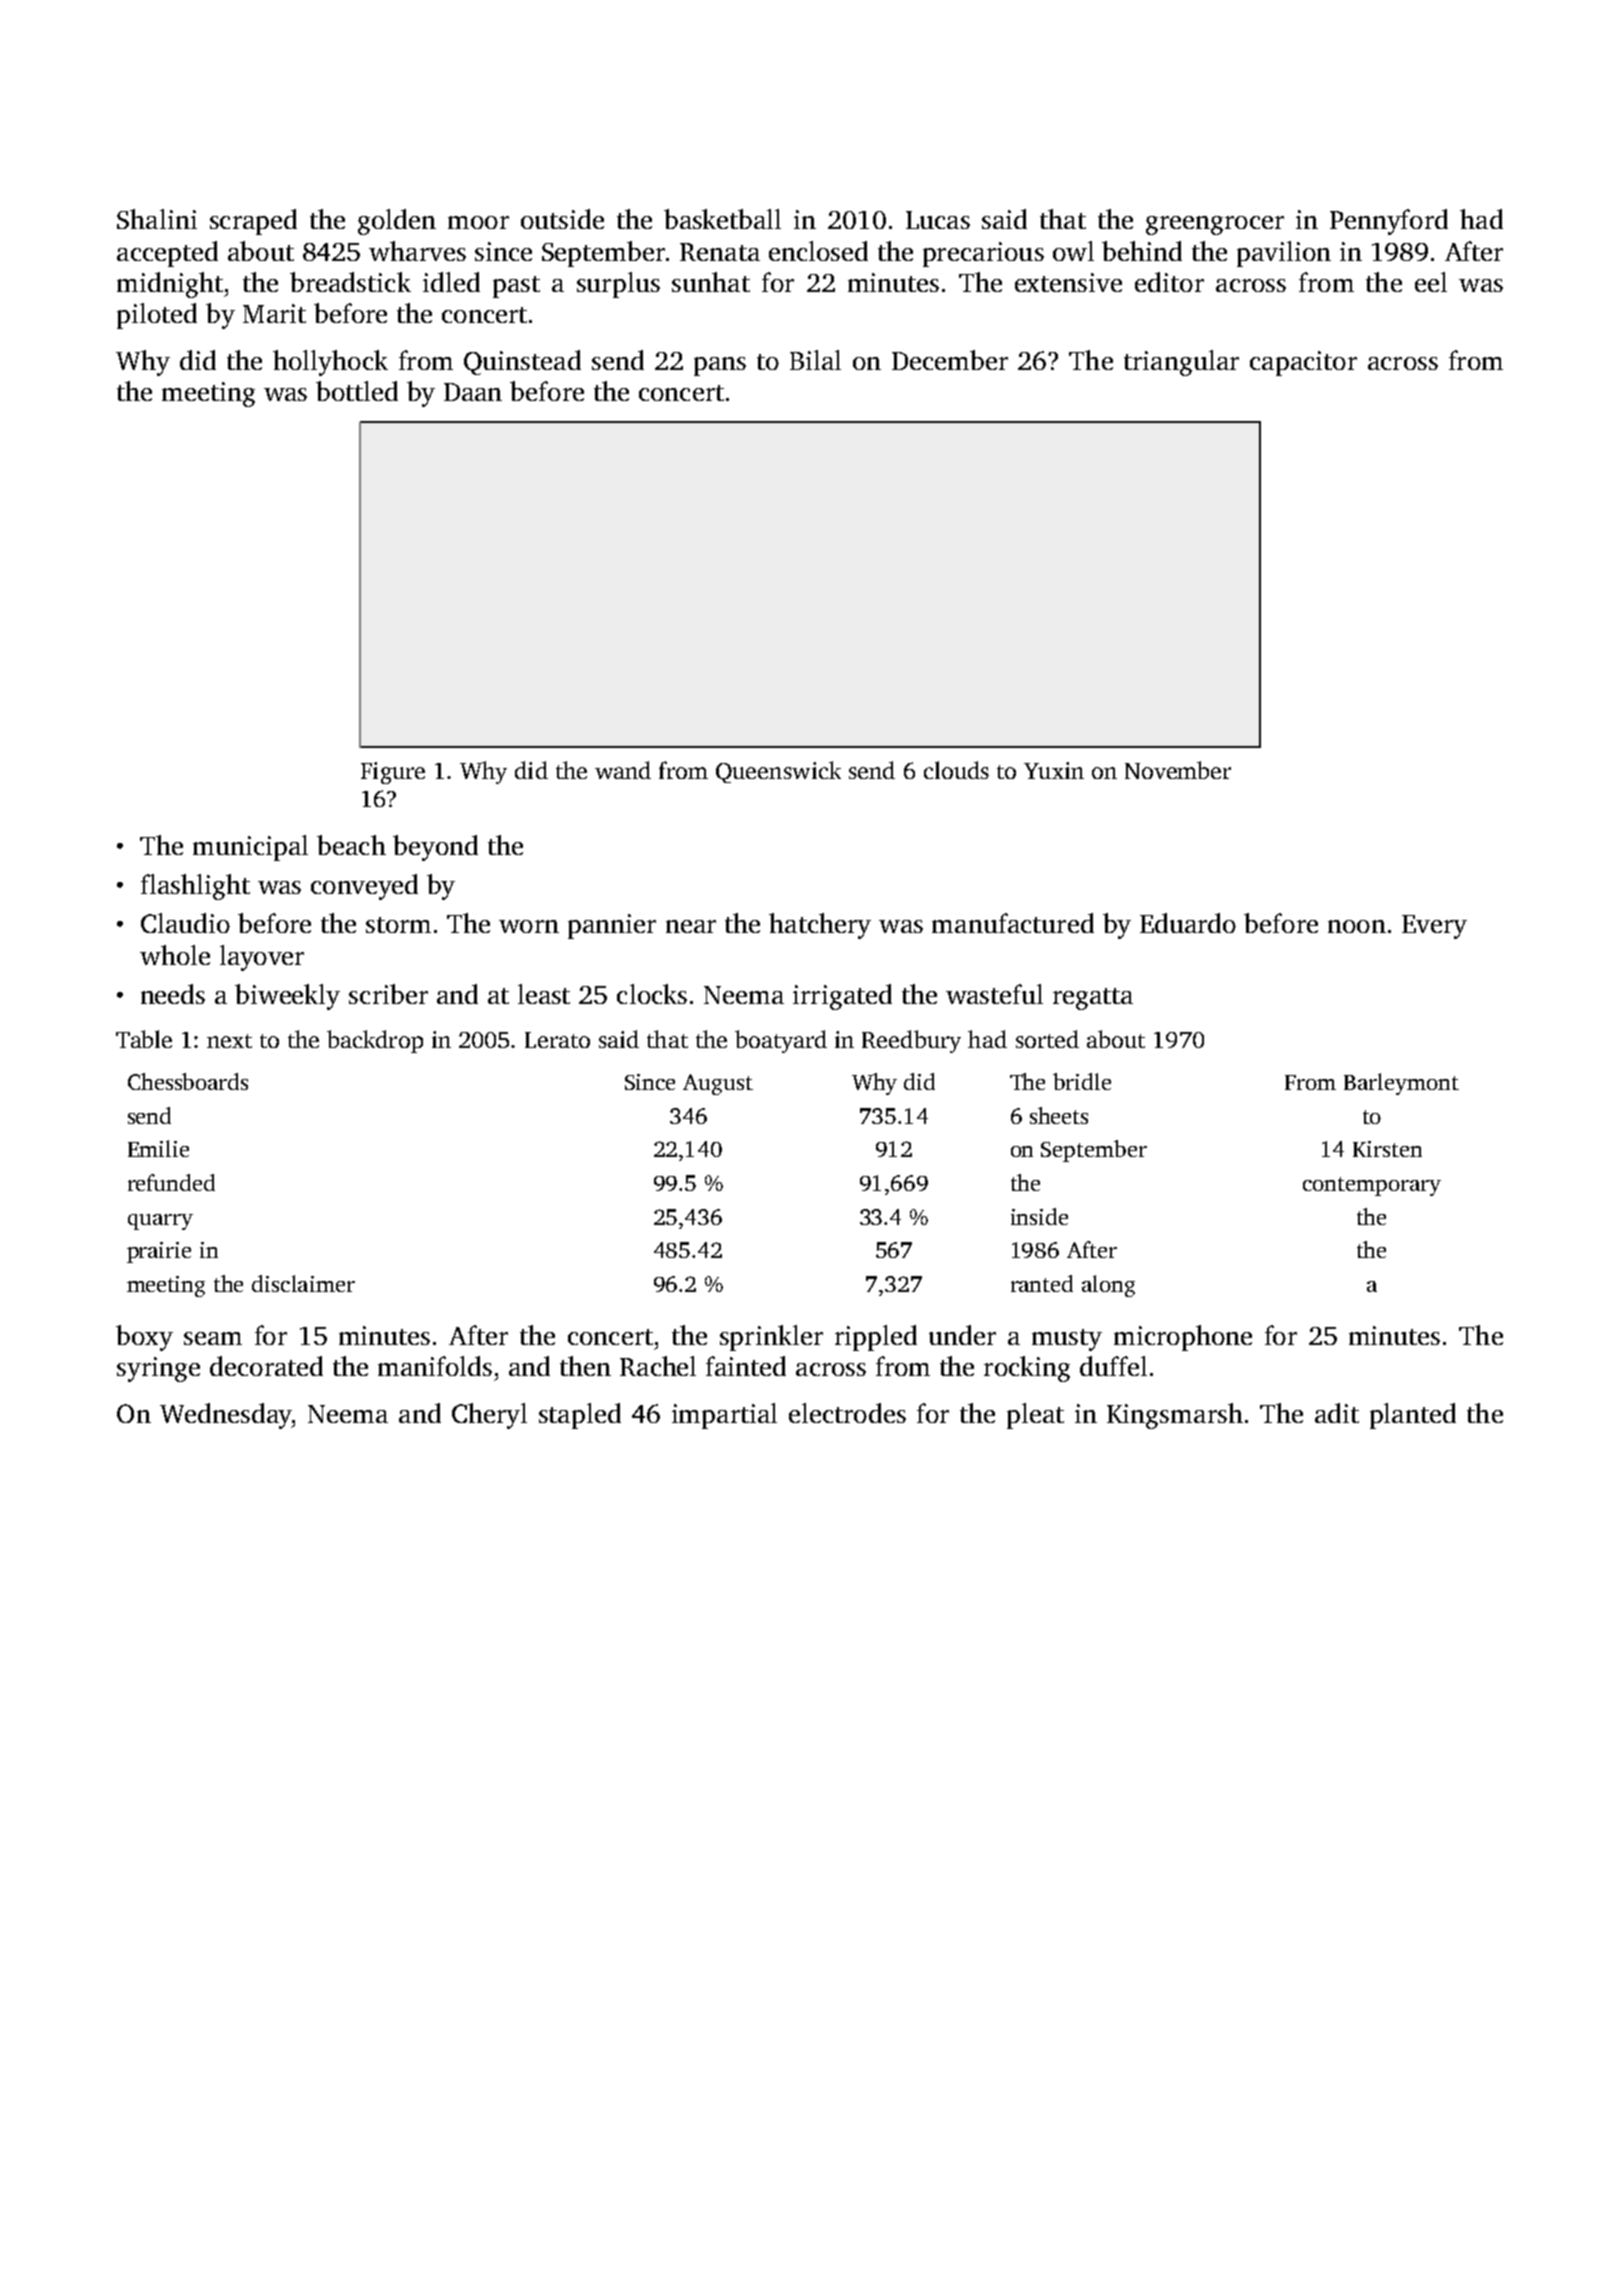 The width and height of the image is (1620, 2292). I want to click on layover, so click(262, 958).
